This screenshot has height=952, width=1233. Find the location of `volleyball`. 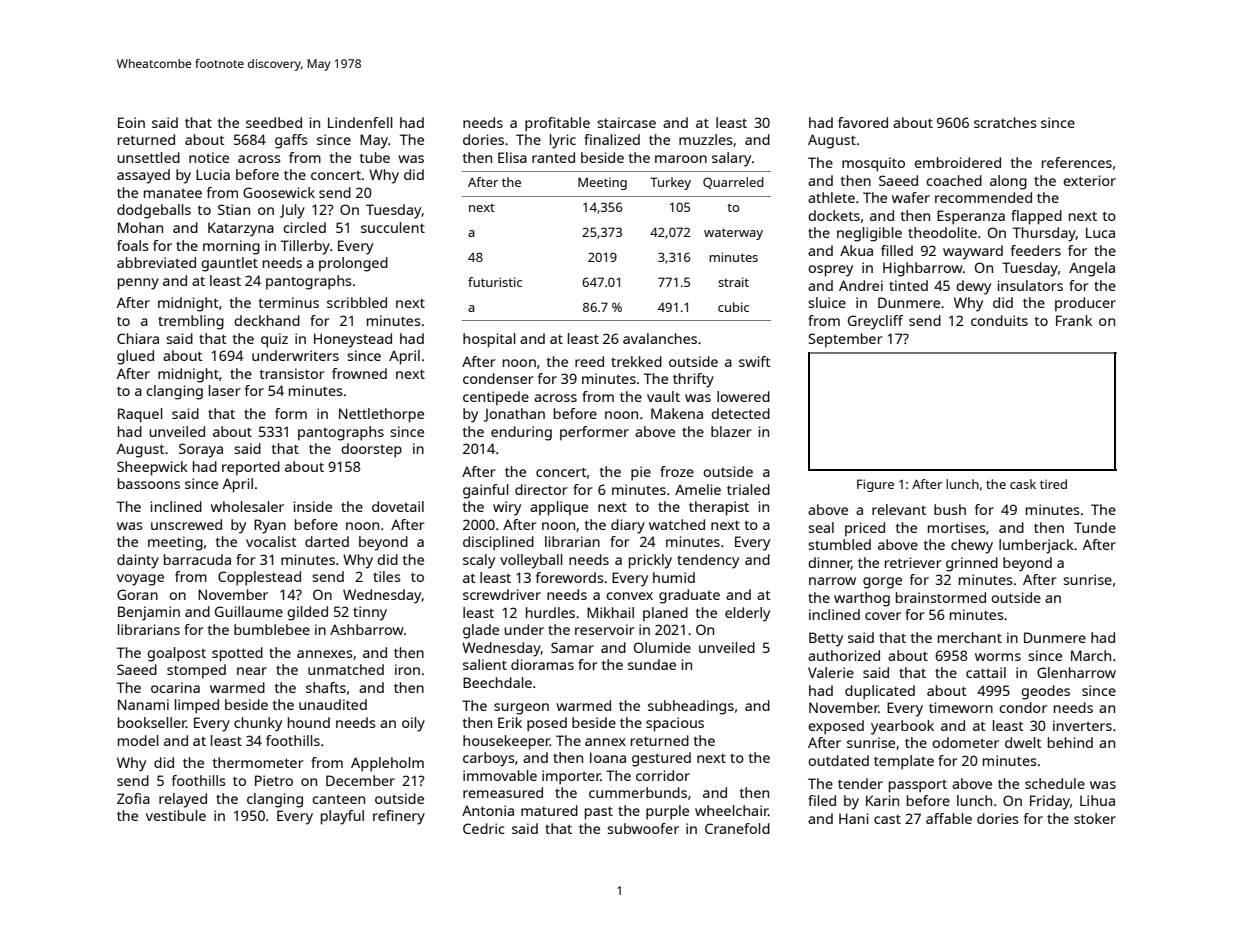

volleyball is located at coordinates (531, 561).
